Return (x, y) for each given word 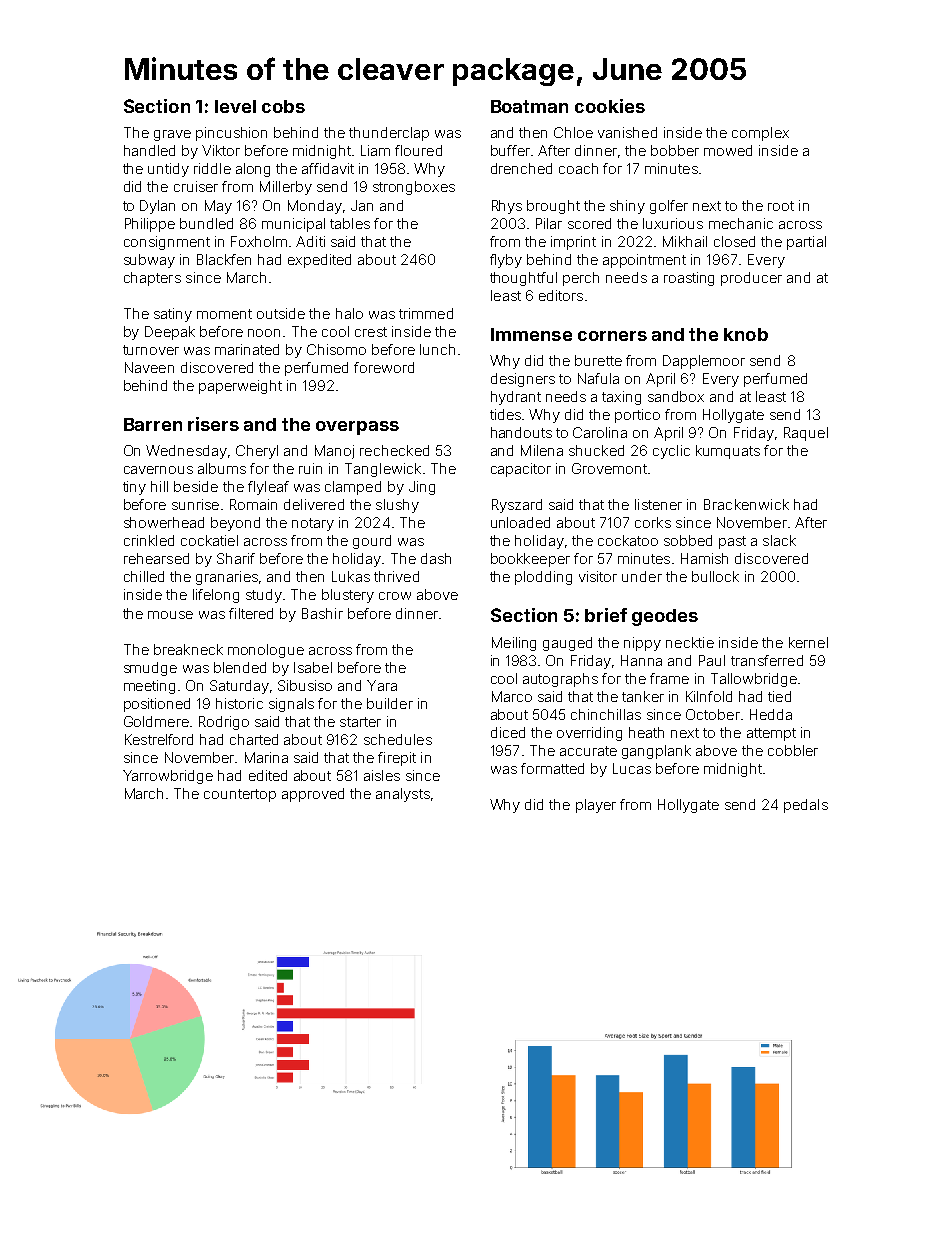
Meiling (514, 644)
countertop (240, 795)
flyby (506, 261)
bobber (675, 150)
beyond (235, 524)
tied (779, 696)
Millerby (286, 188)
